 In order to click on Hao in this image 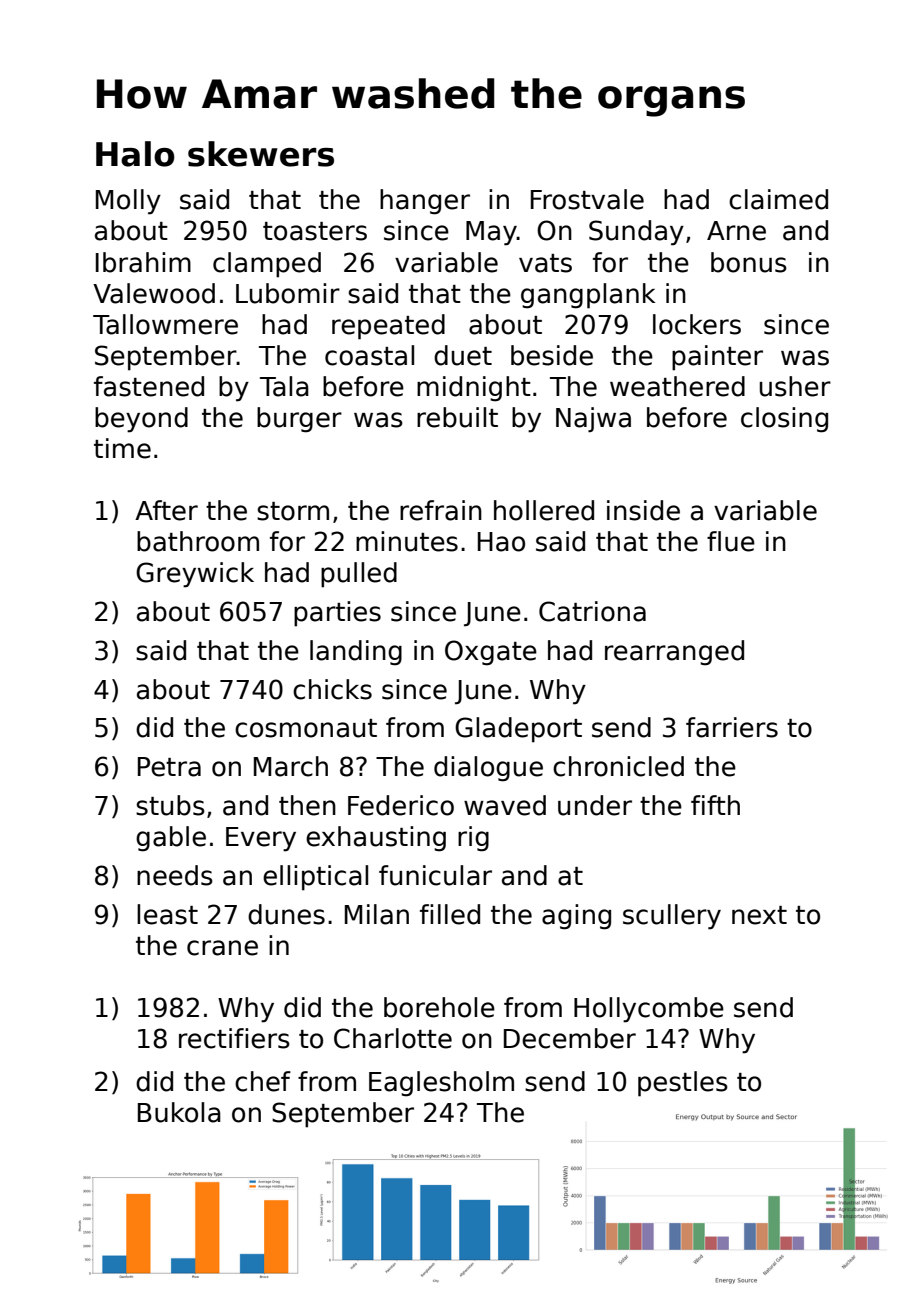, I will do `click(501, 542)`.
